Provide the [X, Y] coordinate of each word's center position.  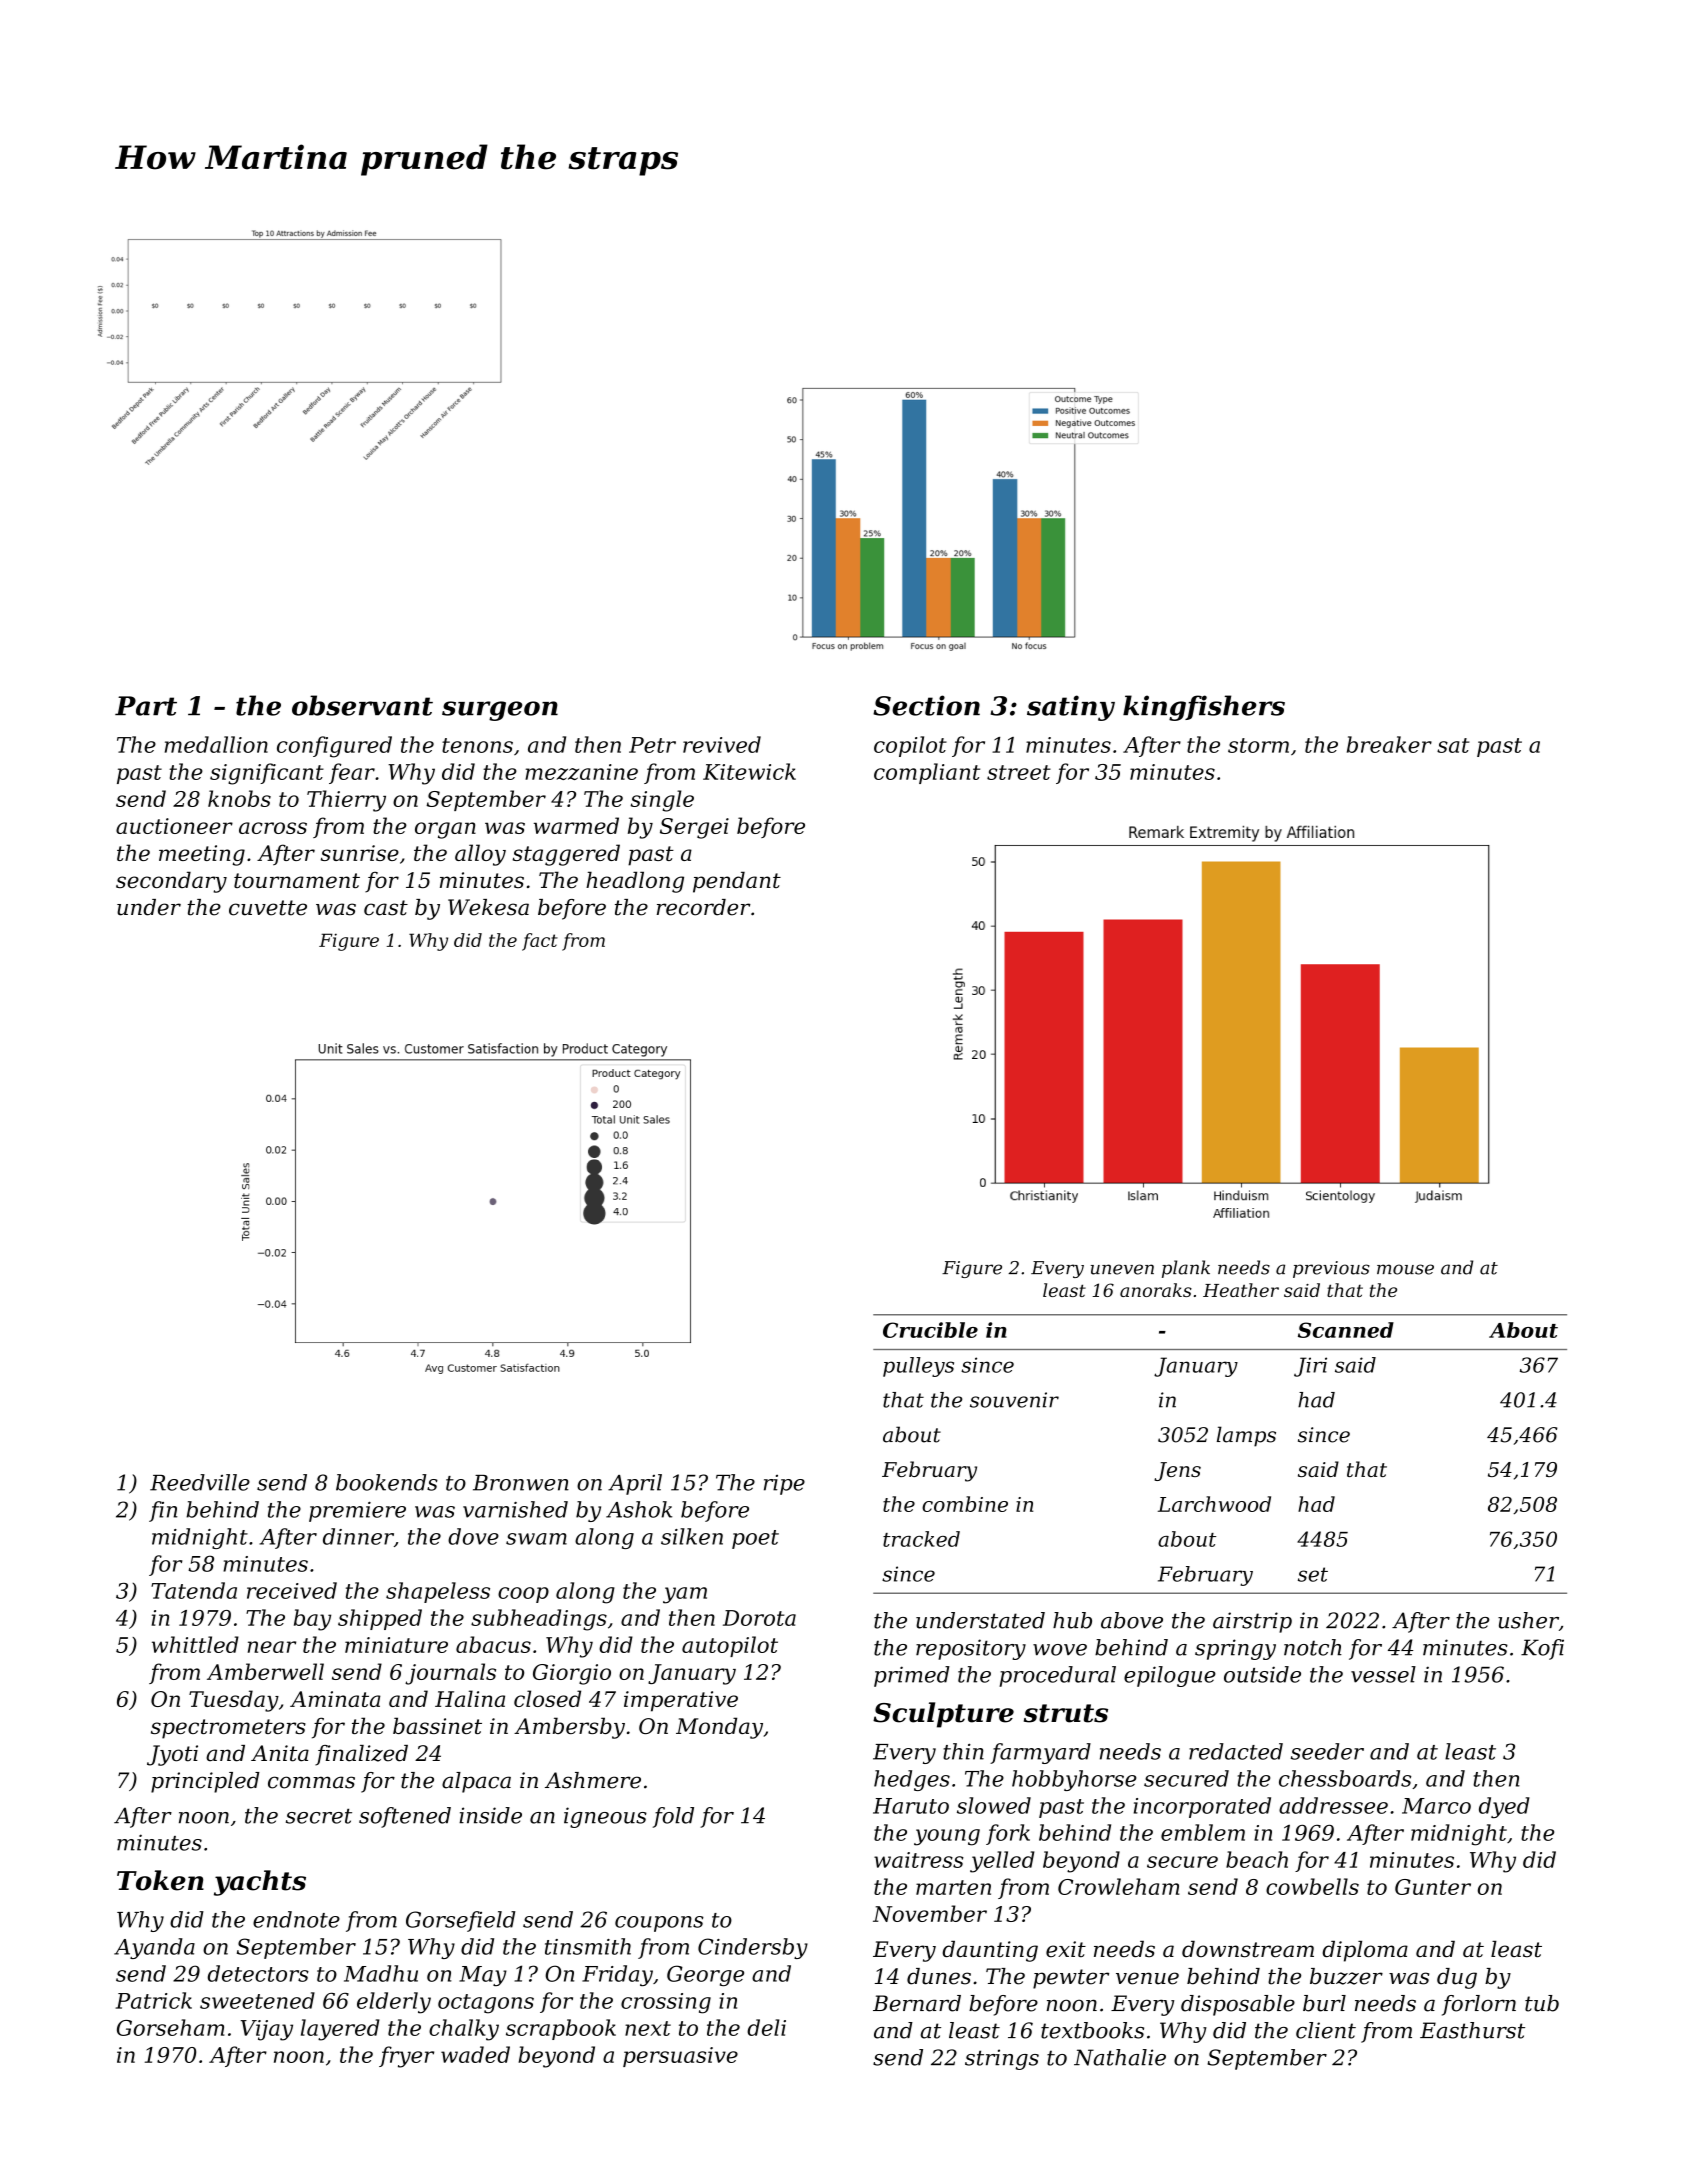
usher [1528, 1620]
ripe [784, 1485]
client [1326, 2030]
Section [926, 705]
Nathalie [1120, 2057]
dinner [358, 1536]
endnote [296, 1919]
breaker [1389, 744]
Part [146, 706]
